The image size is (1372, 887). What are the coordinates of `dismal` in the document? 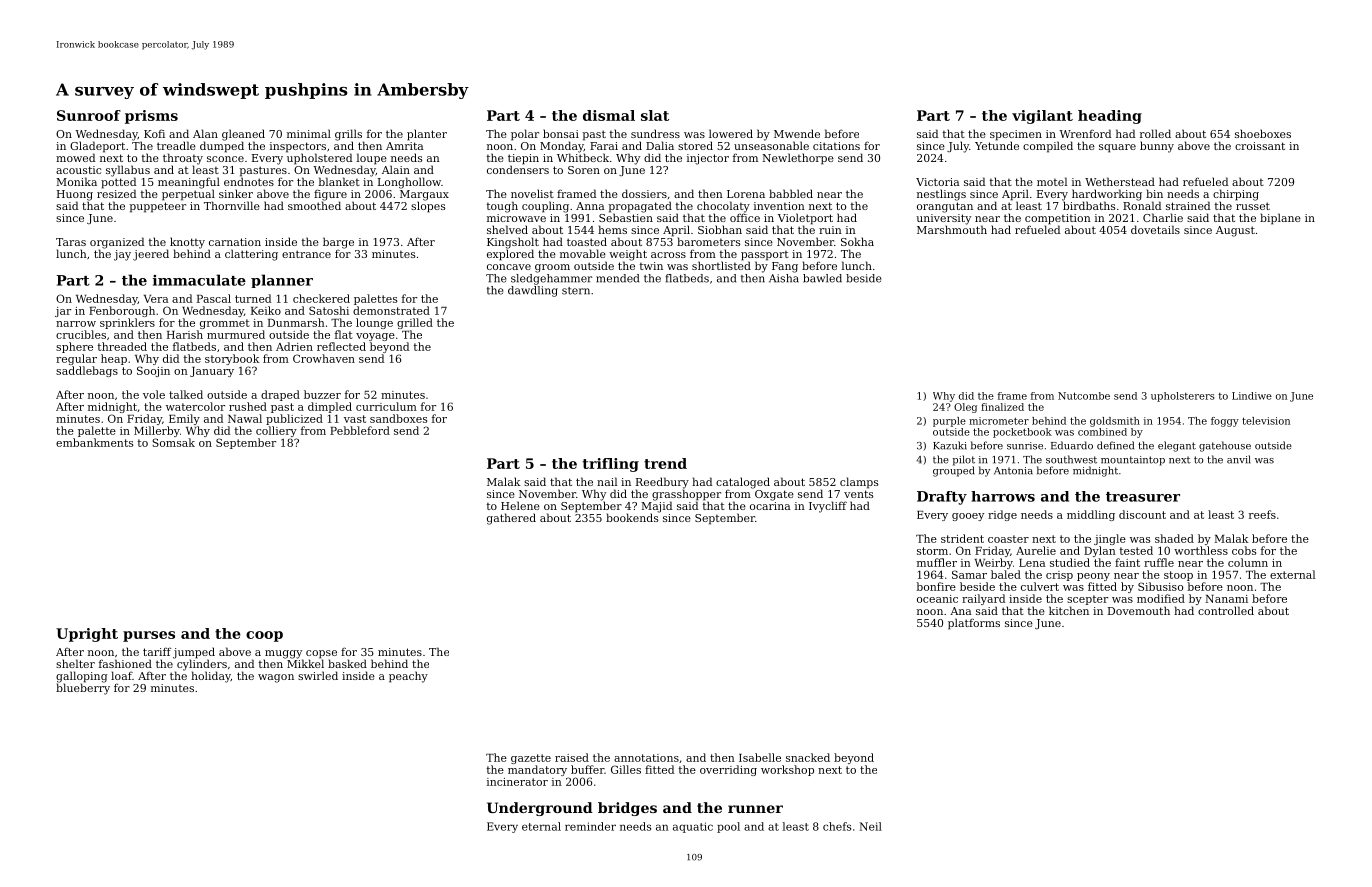 It's located at (609, 115).
